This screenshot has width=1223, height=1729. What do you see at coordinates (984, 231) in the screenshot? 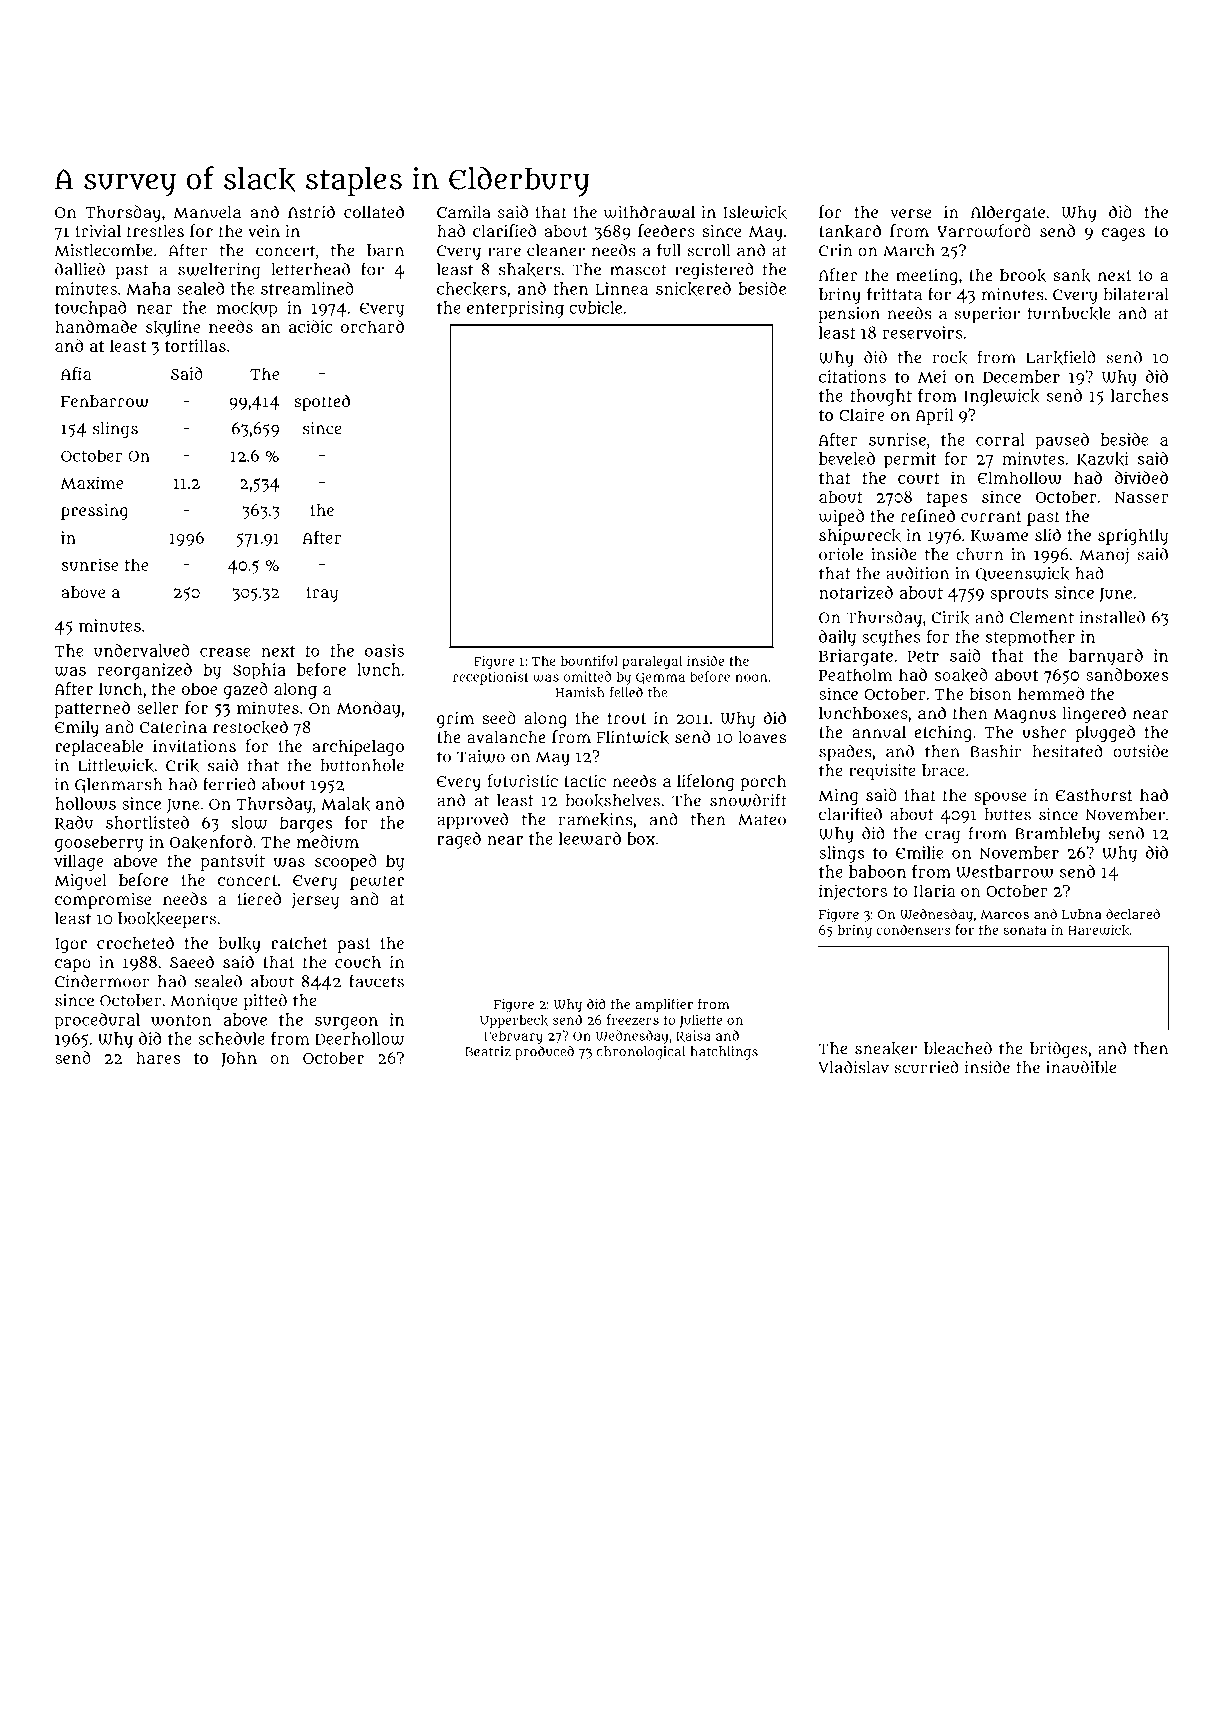
I see `Yarrowford` at bounding box center [984, 231].
